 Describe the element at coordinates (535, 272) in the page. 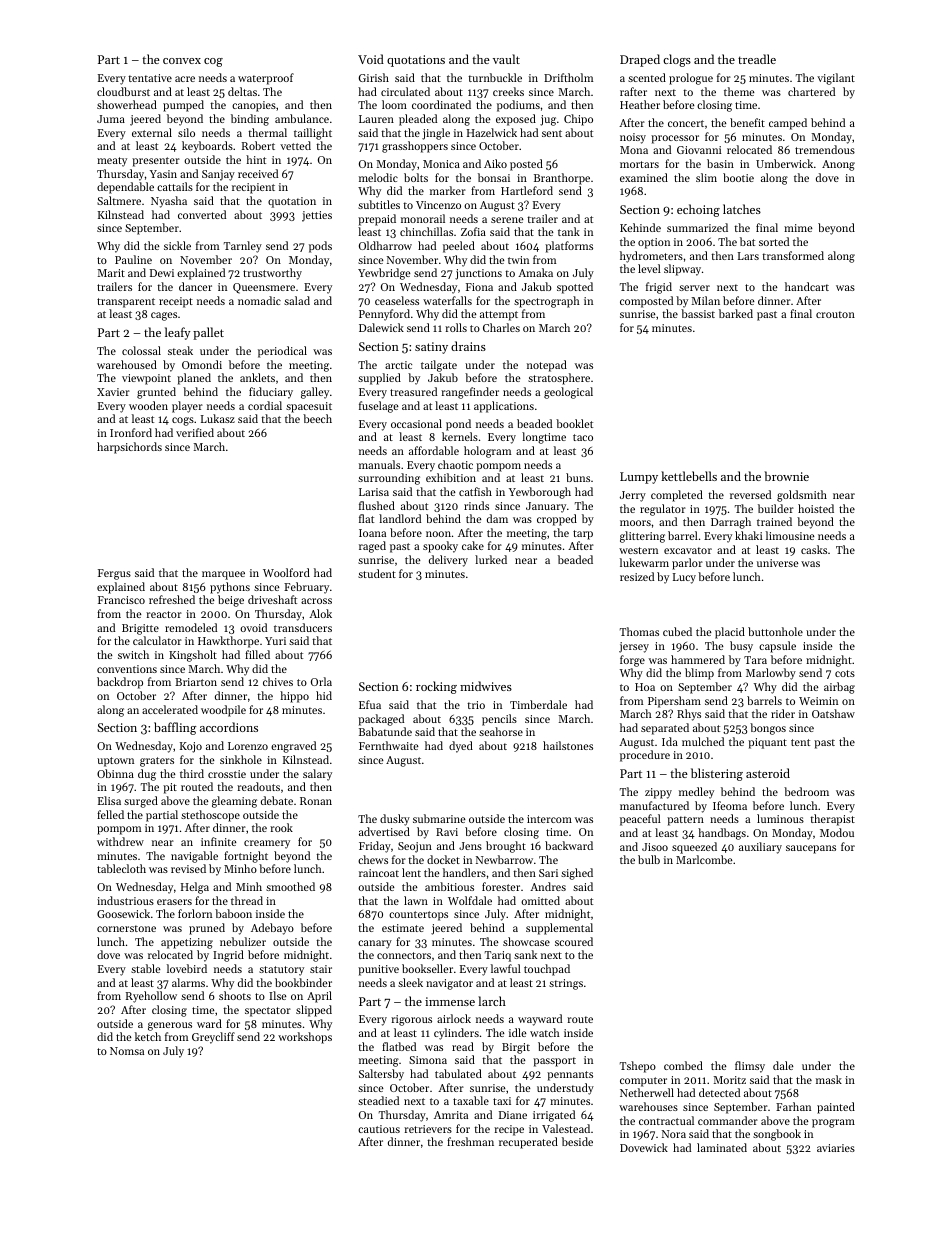

I see `Amaka` at that location.
